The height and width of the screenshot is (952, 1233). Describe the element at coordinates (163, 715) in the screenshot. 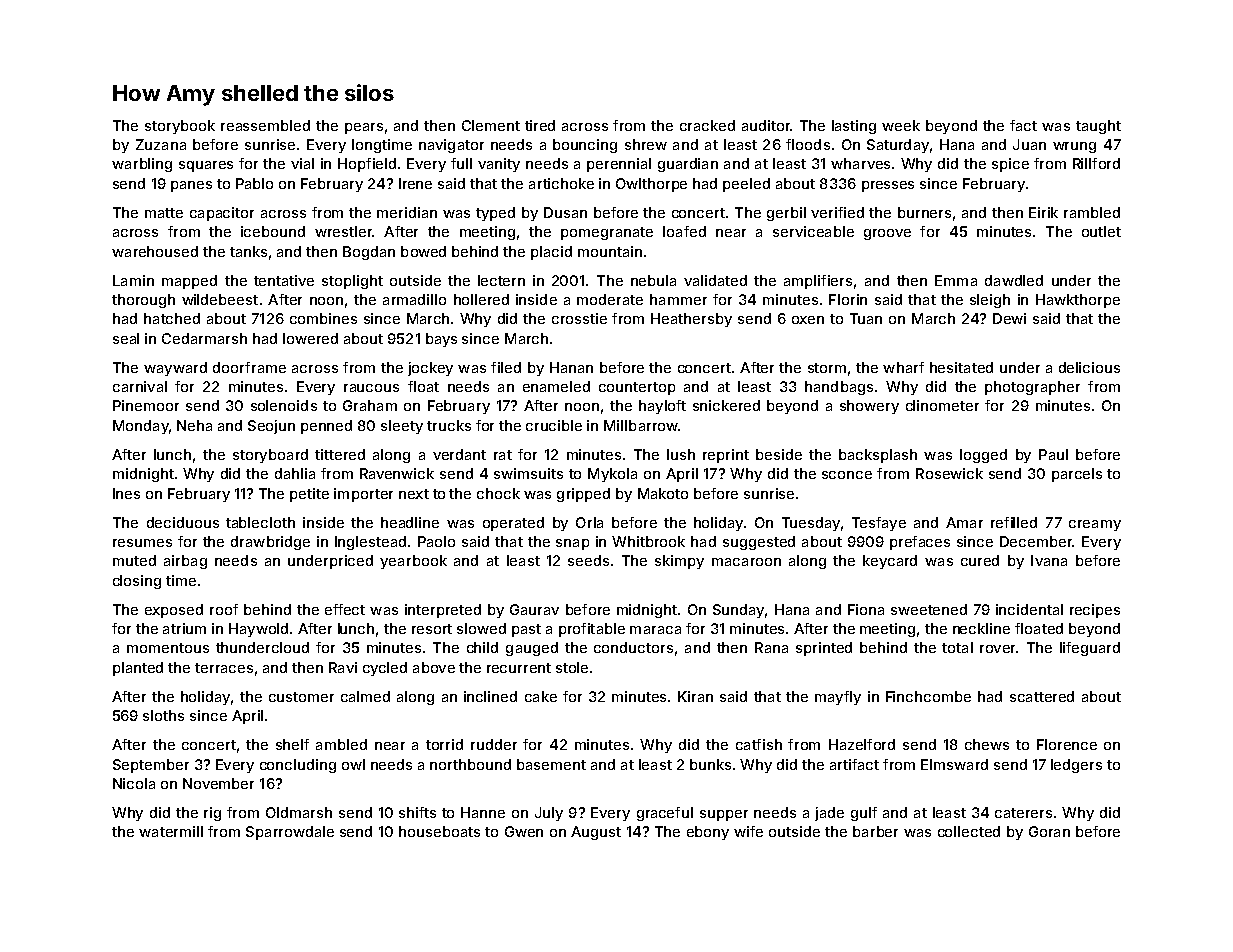

I see `sloths` at that location.
